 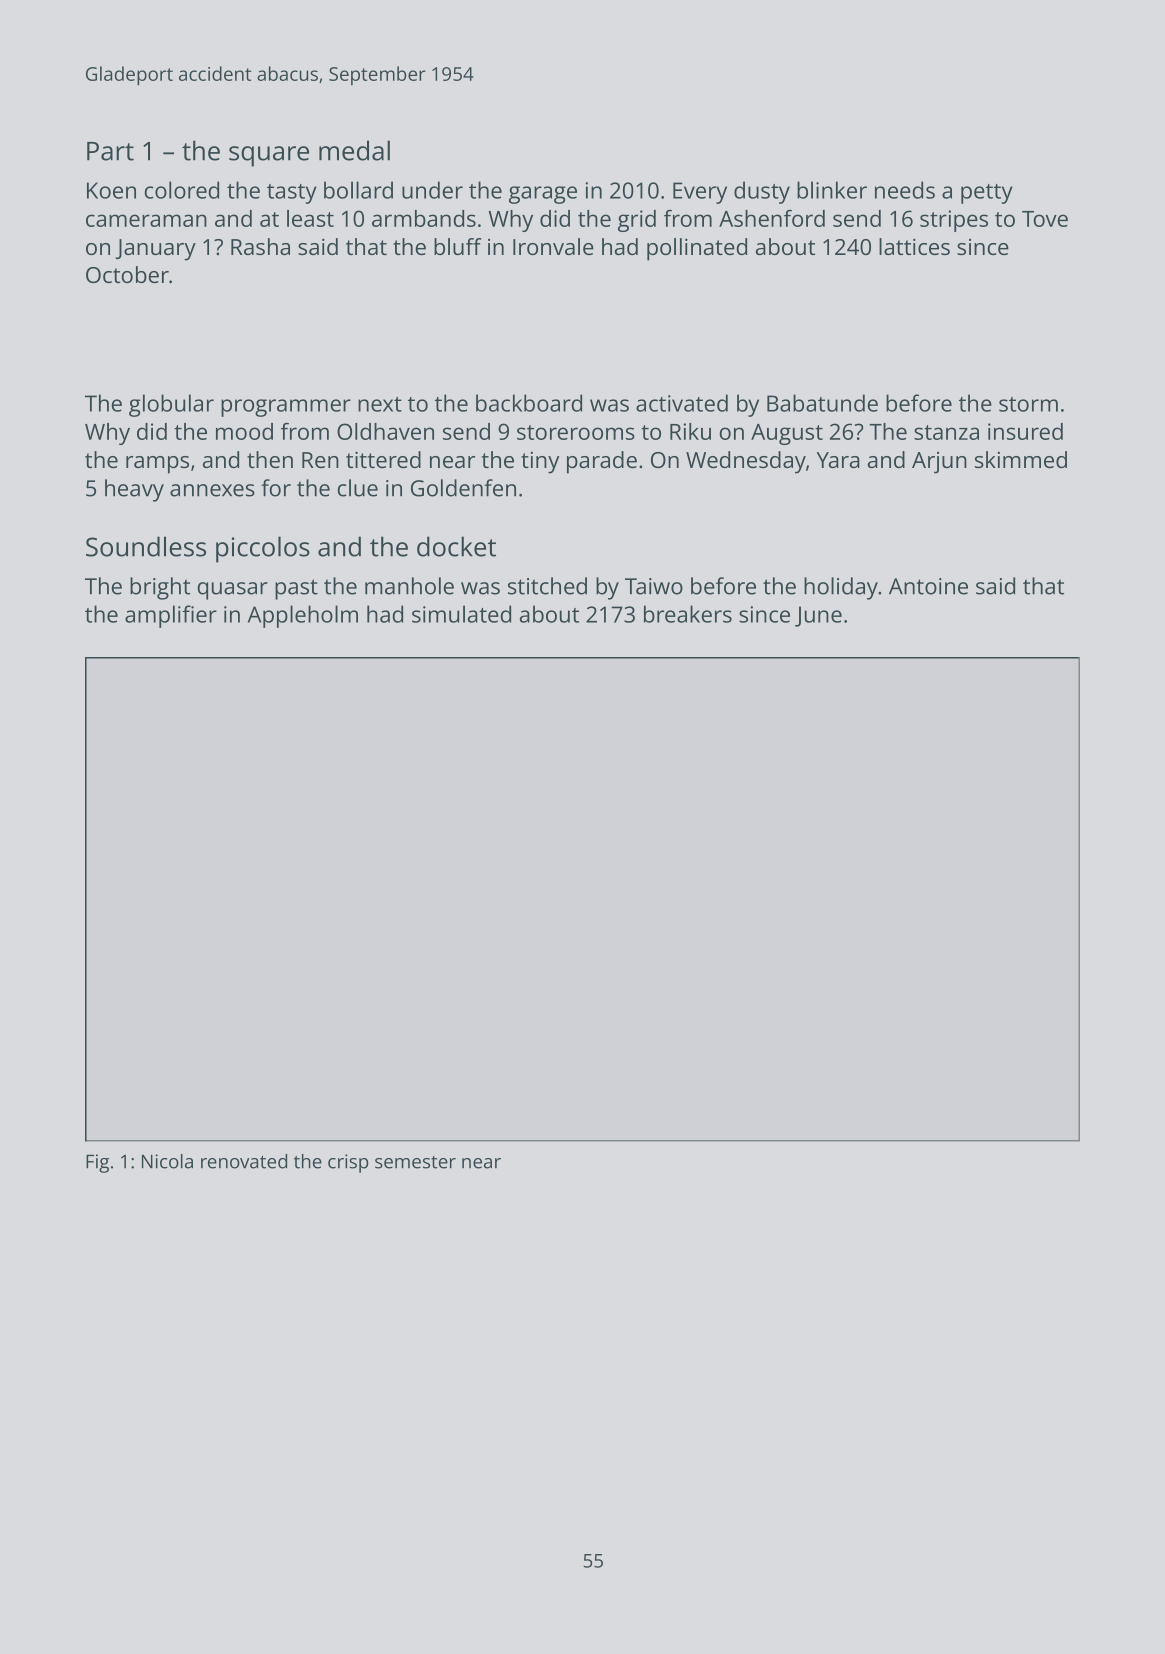 I want to click on tiny, so click(x=540, y=462).
